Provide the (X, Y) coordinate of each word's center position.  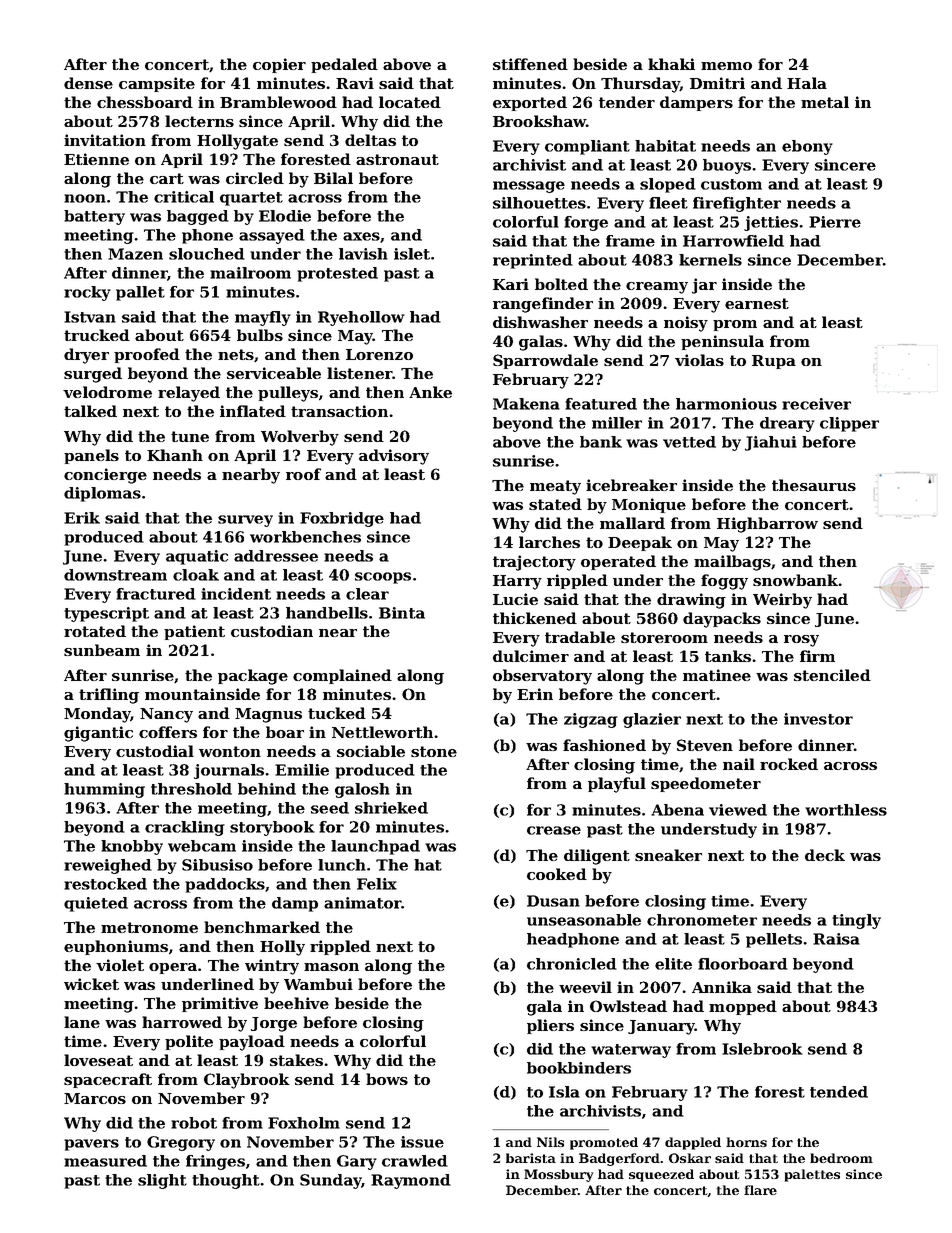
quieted (96, 904)
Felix (377, 884)
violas (699, 360)
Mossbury (558, 1175)
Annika (722, 987)
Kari (511, 284)
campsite (157, 84)
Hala (807, 83)
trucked (97, 335)
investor (818, 719)
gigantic (98, 734)
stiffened (530, 64)
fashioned (604, 745)
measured (105, 1161)
